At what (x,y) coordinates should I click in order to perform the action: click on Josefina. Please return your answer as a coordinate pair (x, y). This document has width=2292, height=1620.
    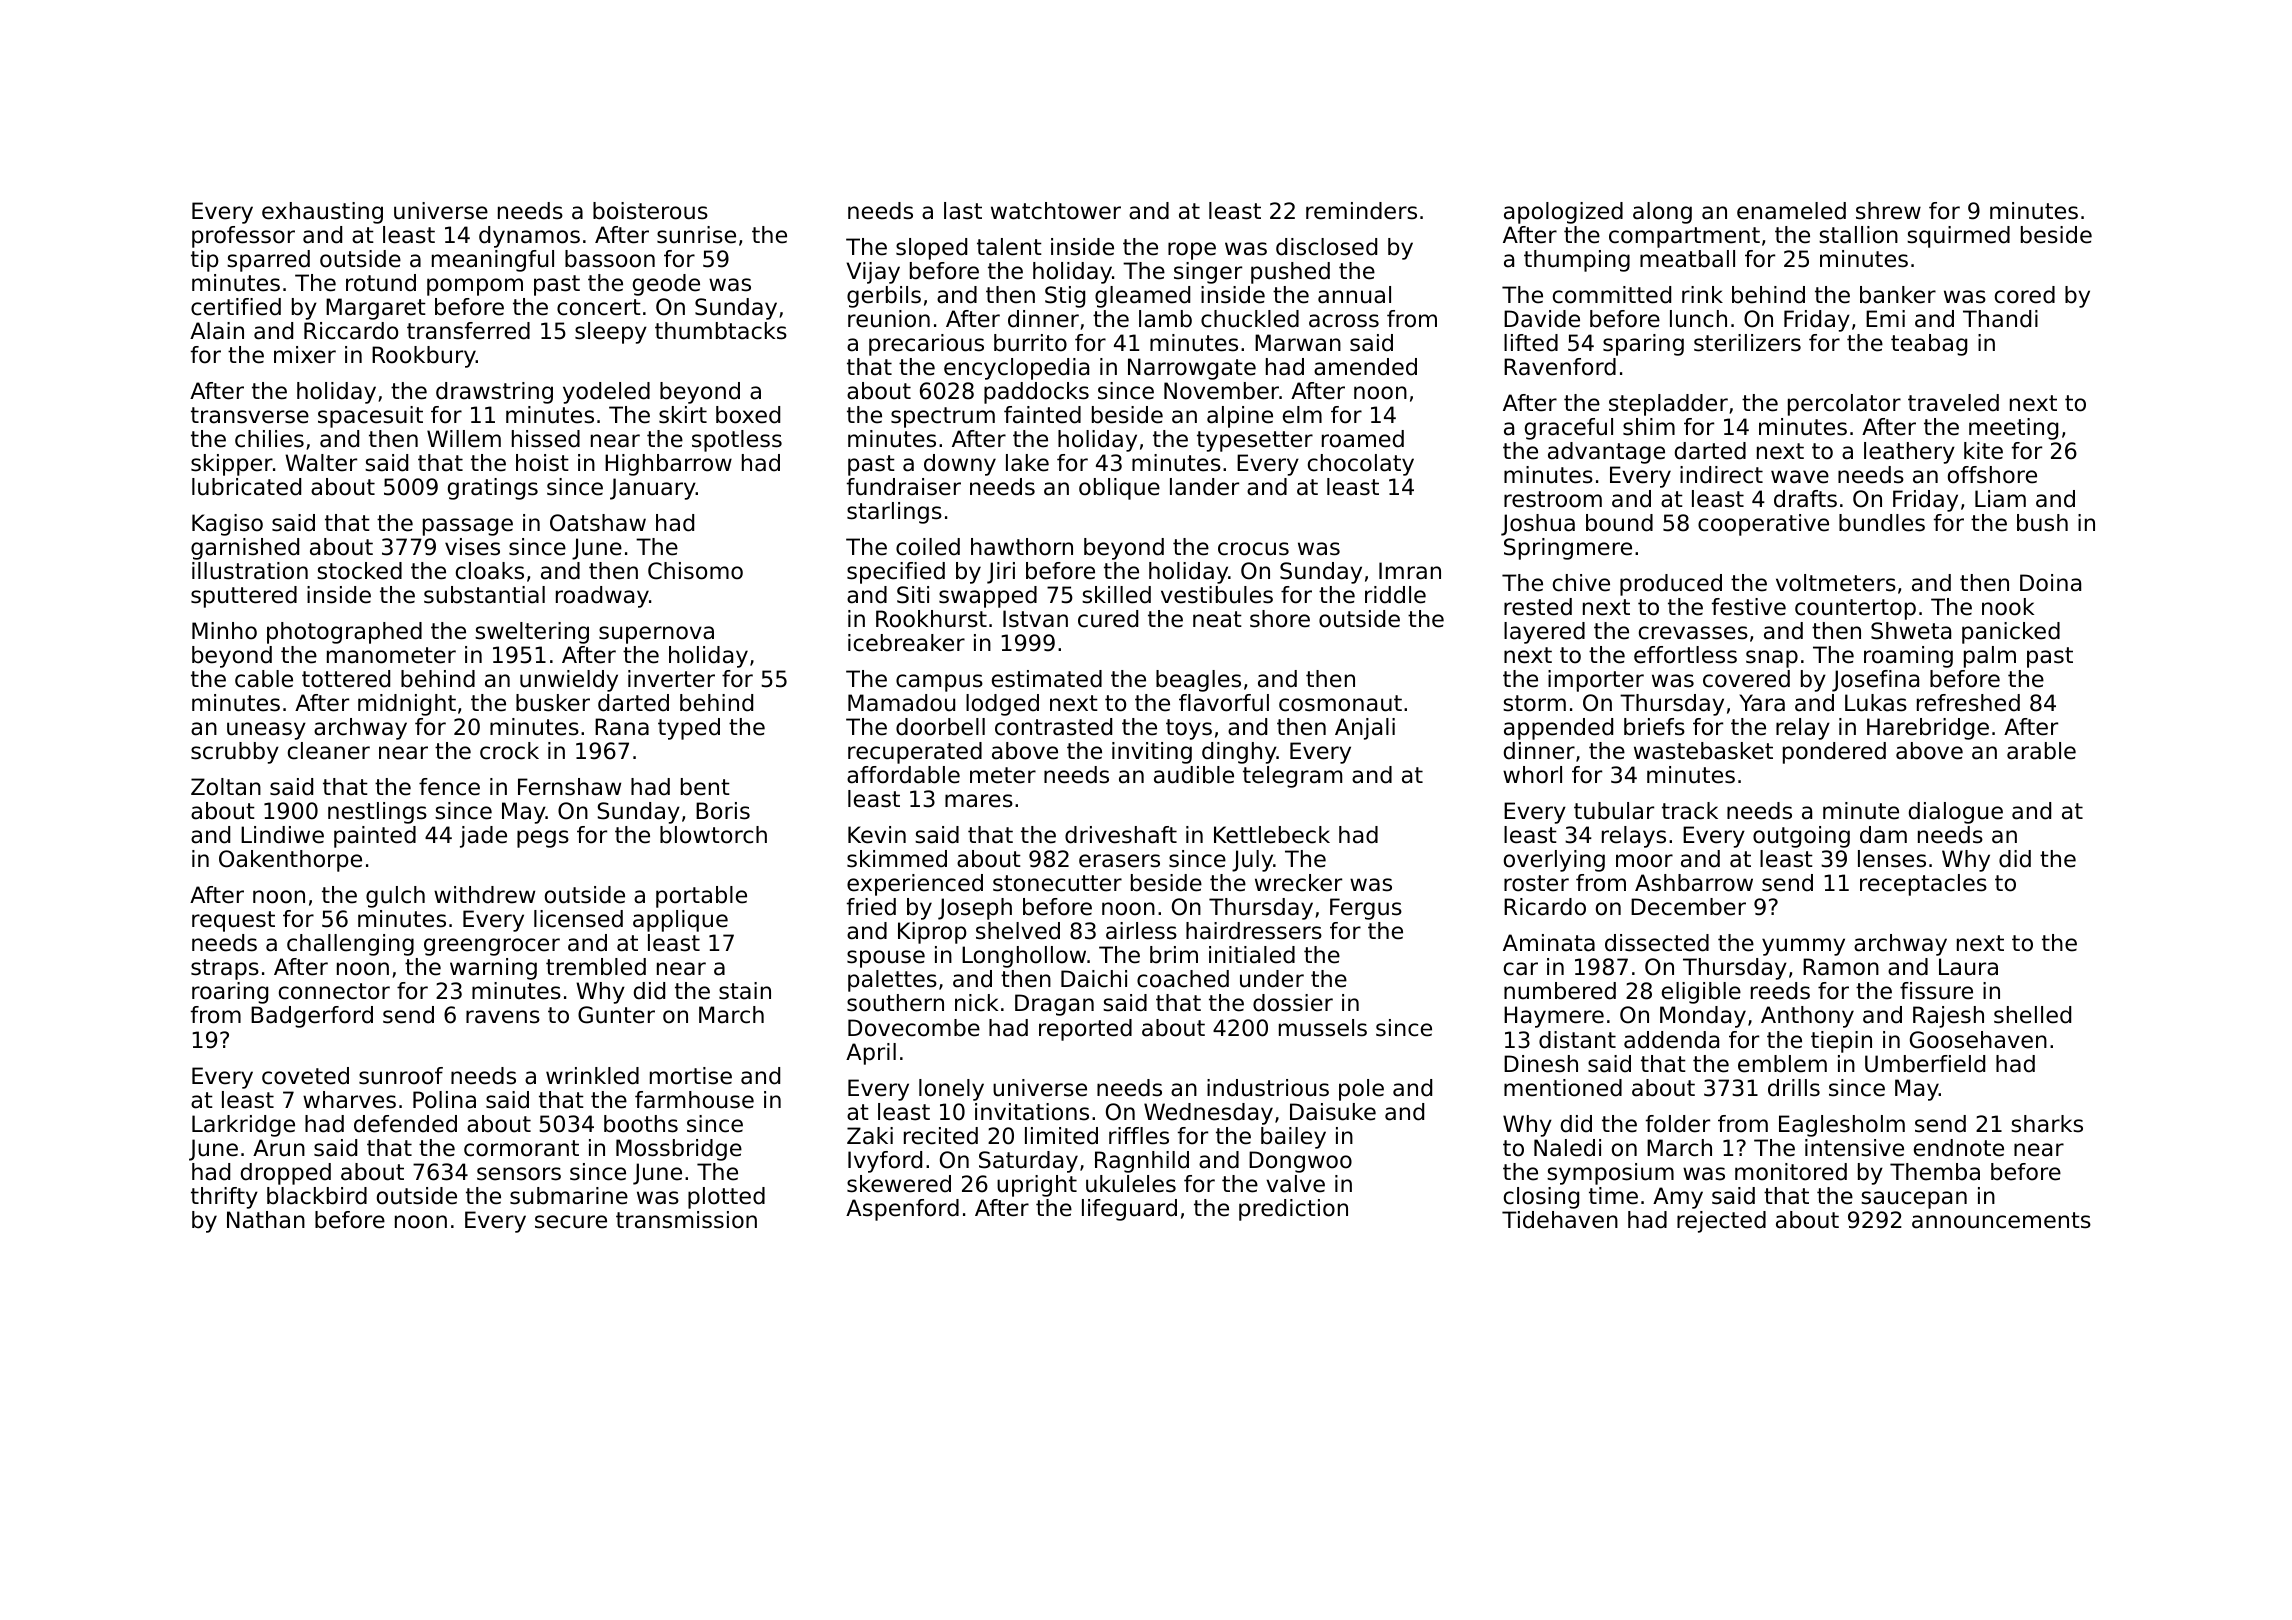
    Looking at the image, I should click on (1875, 681).
